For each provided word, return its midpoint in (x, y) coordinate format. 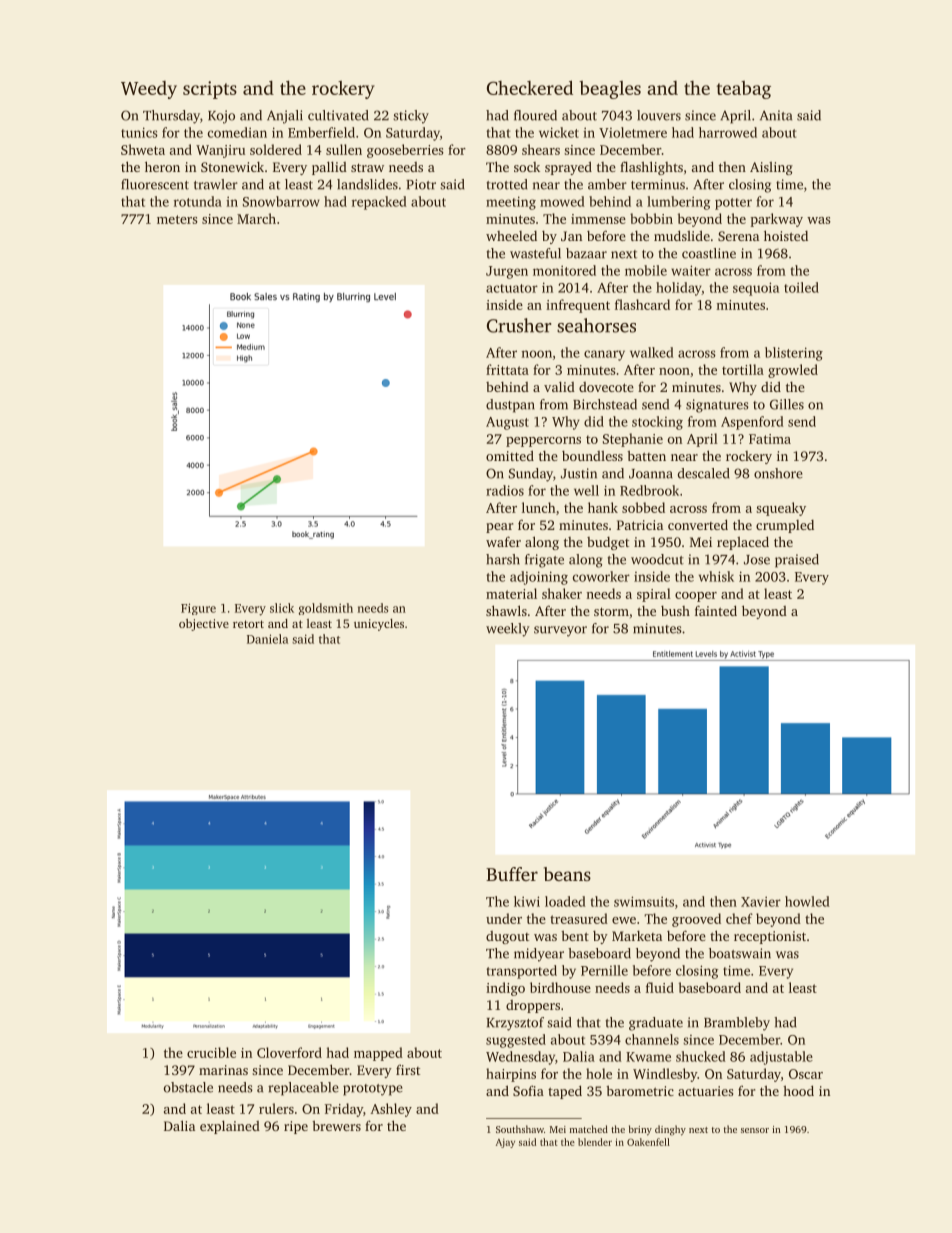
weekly (508, 630)
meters (177, 219)
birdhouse (560, 987)
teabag (743, 90)
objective (204, 625)
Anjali (285, 117)
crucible (211, 1052)
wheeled (511, 236)
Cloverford (289, 1052)
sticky (411, 117)
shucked (701, 1056)
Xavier (761, 901)
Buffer (512, 874)
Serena (738, 236)
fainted (716, 610)
